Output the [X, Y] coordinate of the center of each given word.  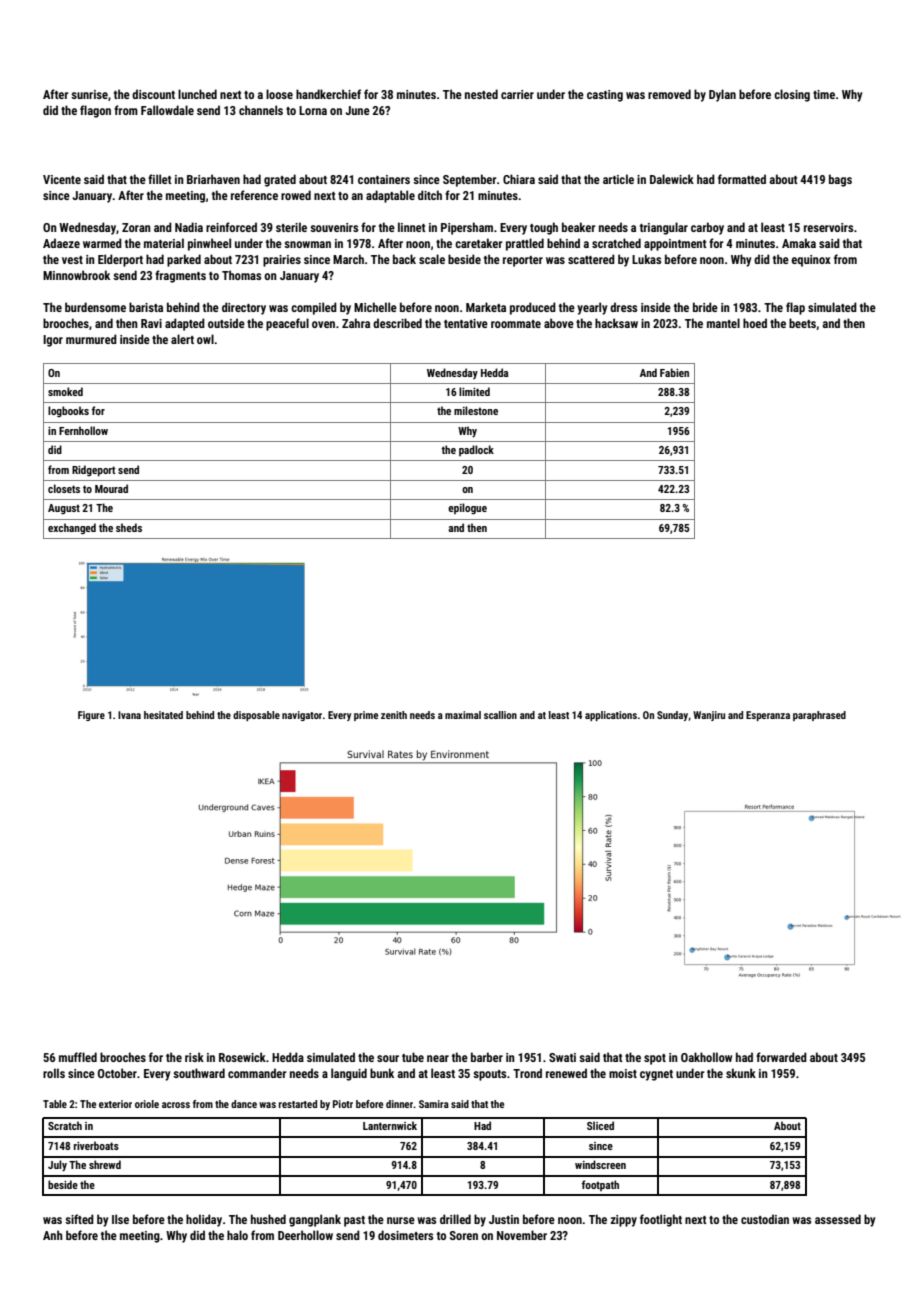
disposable [256, 716]
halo [237, 1235]
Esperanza [768, 716]
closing [792, 95]
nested [481, 94]
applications [611, 716]
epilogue [467, 509]
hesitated [163, 715]
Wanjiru [709, 716]
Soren [464, 1235]
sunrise [89, 94]
